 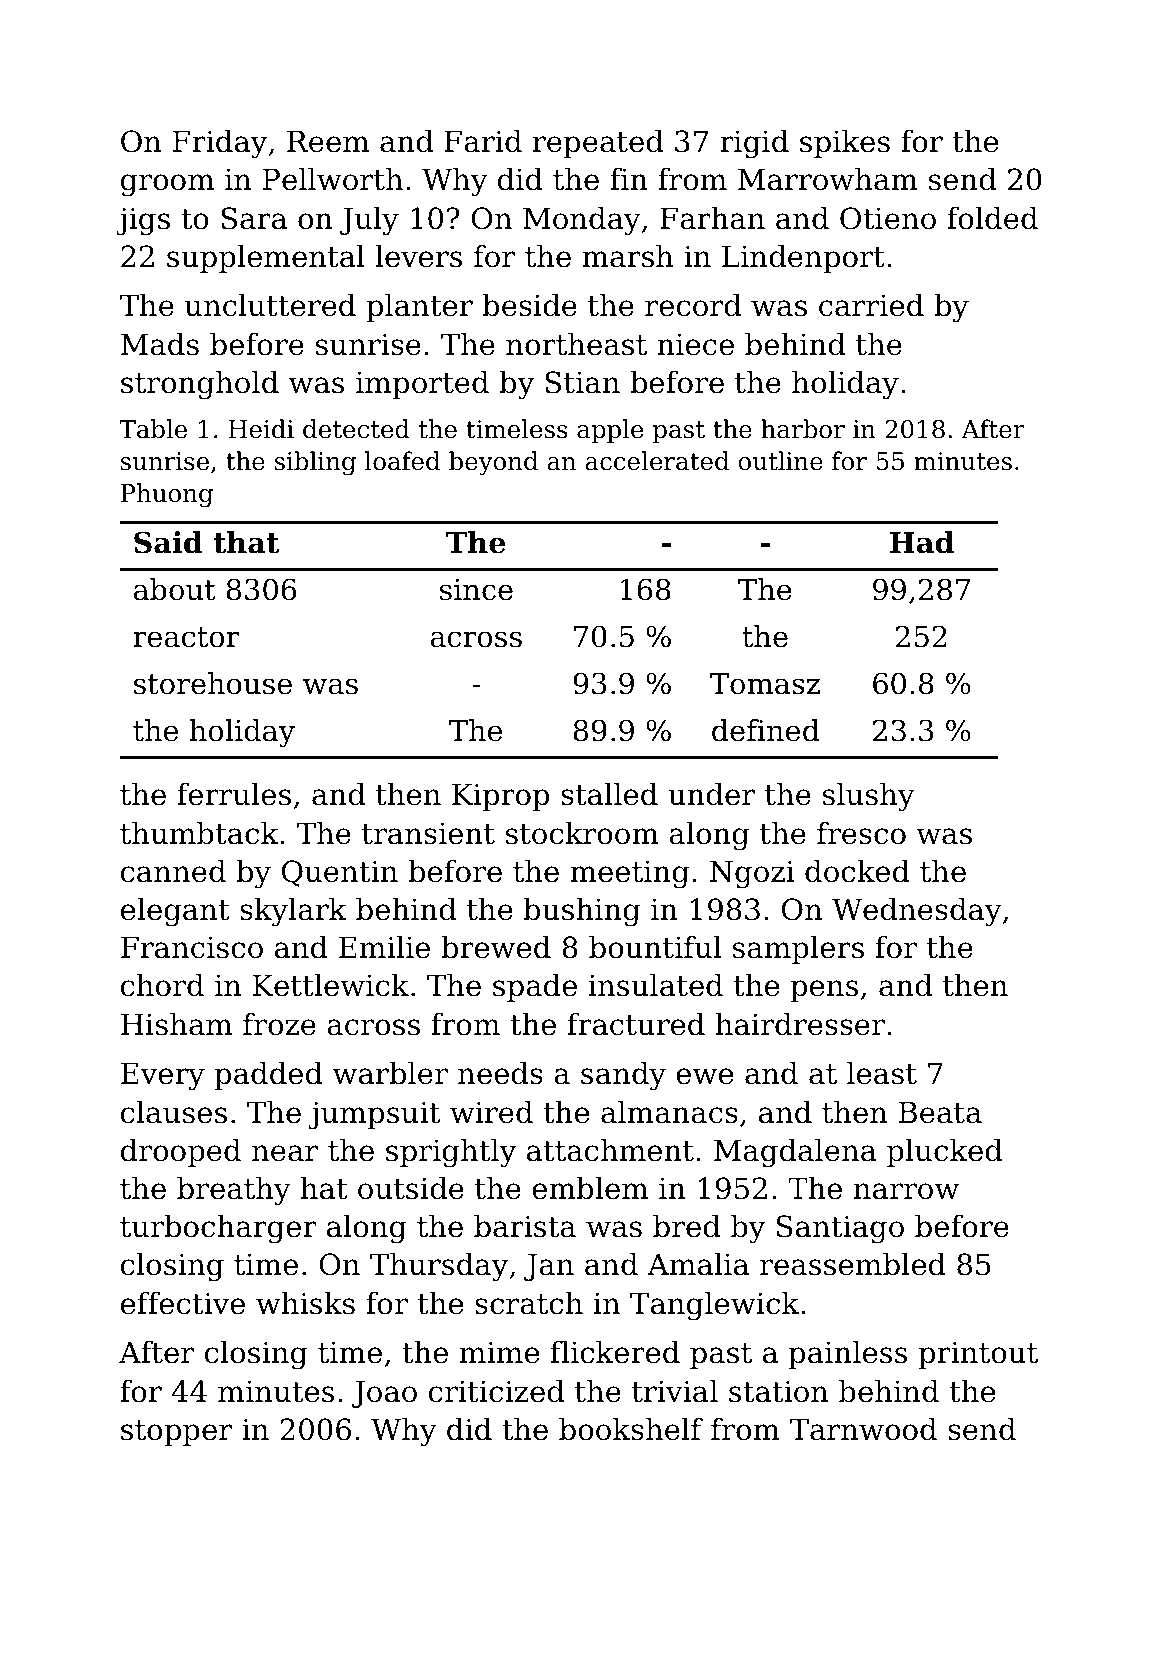 I want to click on Kiprop, so click(x=500, y=797).
